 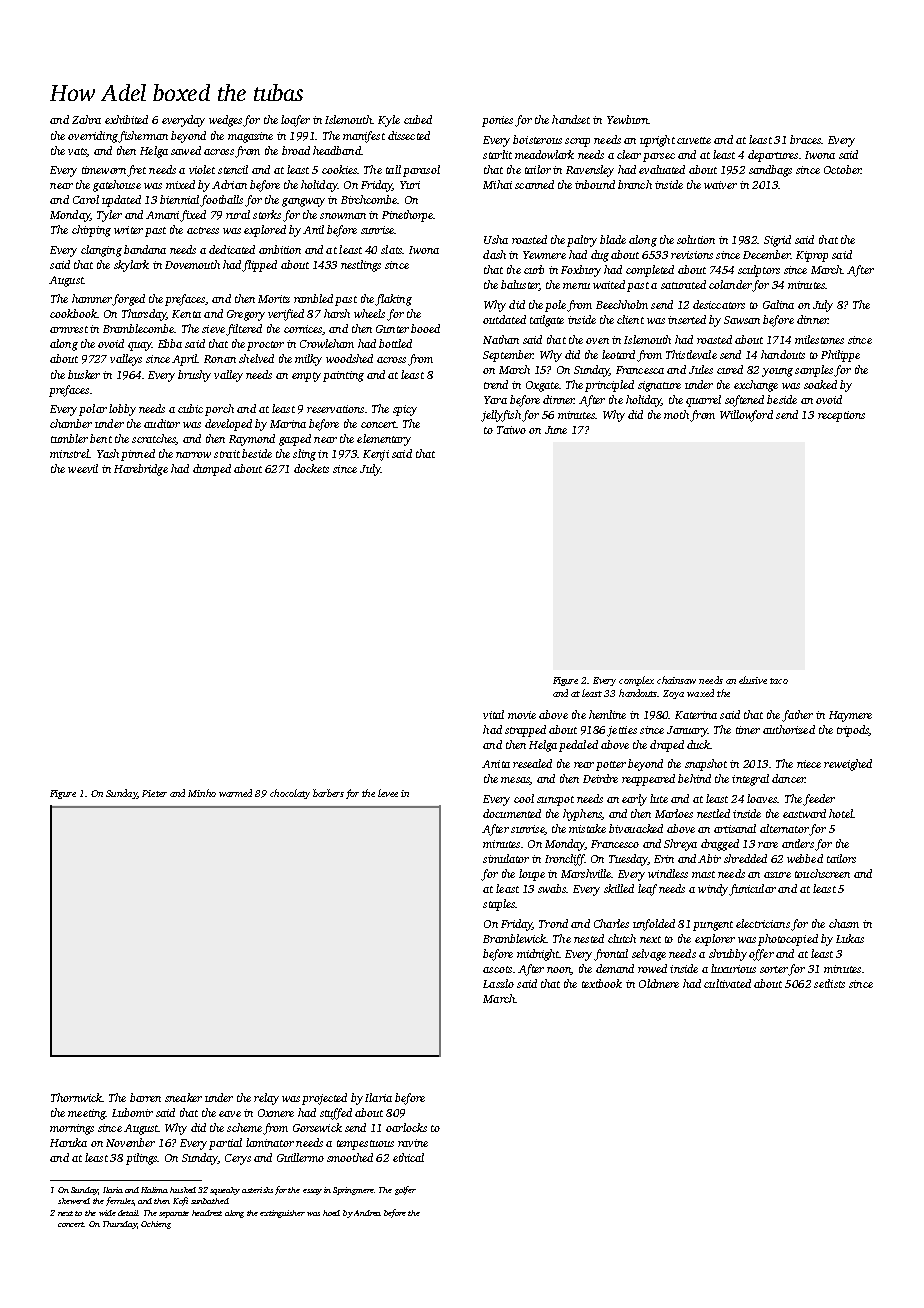 I want to click on extinguisher, so click(x=282, y=1214).
